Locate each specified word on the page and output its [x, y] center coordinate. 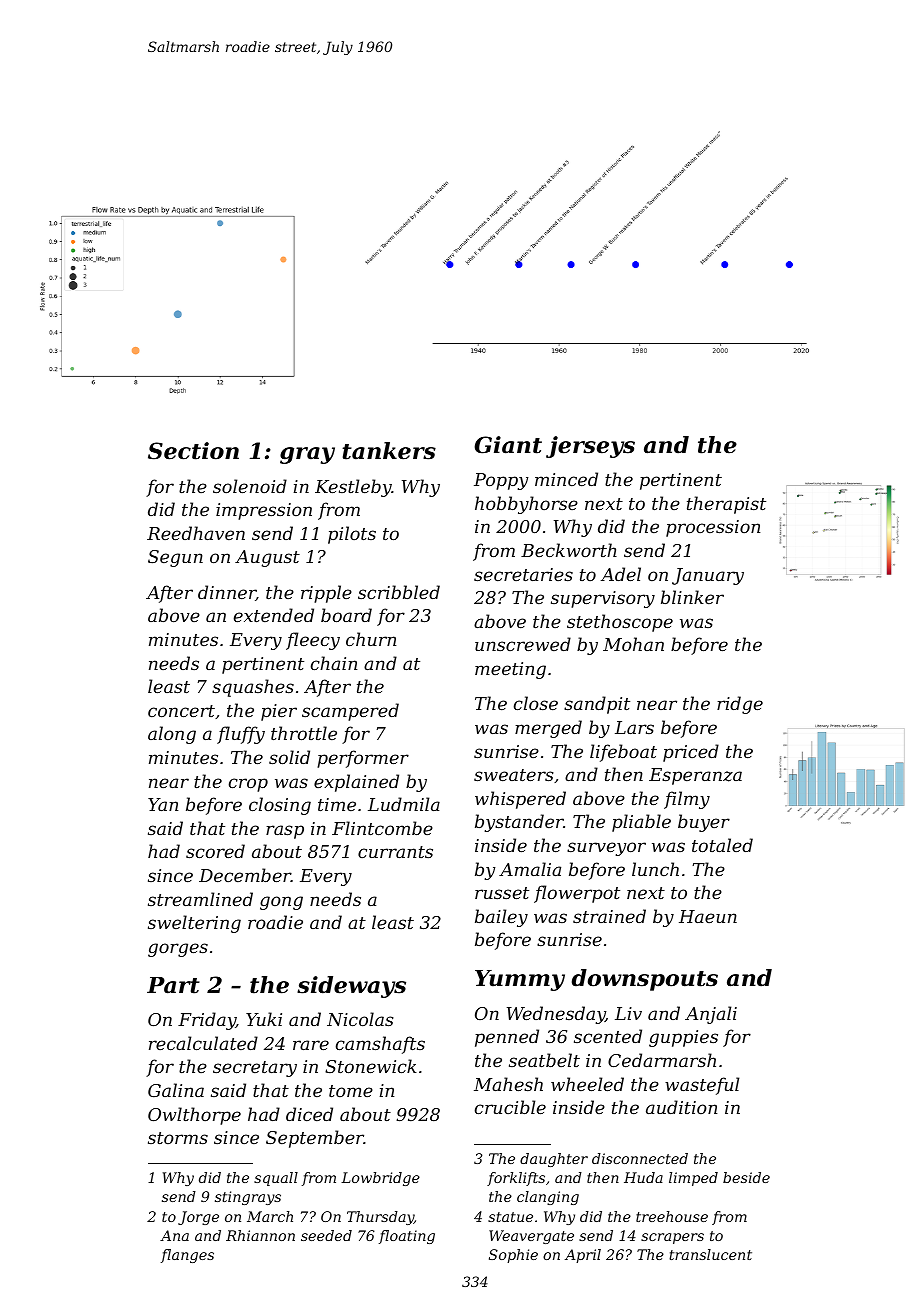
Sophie [513, 1256]
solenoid [250, 486]
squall [276, 1179]
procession [713, 528]
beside [746, 1177]
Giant [508, 445]
